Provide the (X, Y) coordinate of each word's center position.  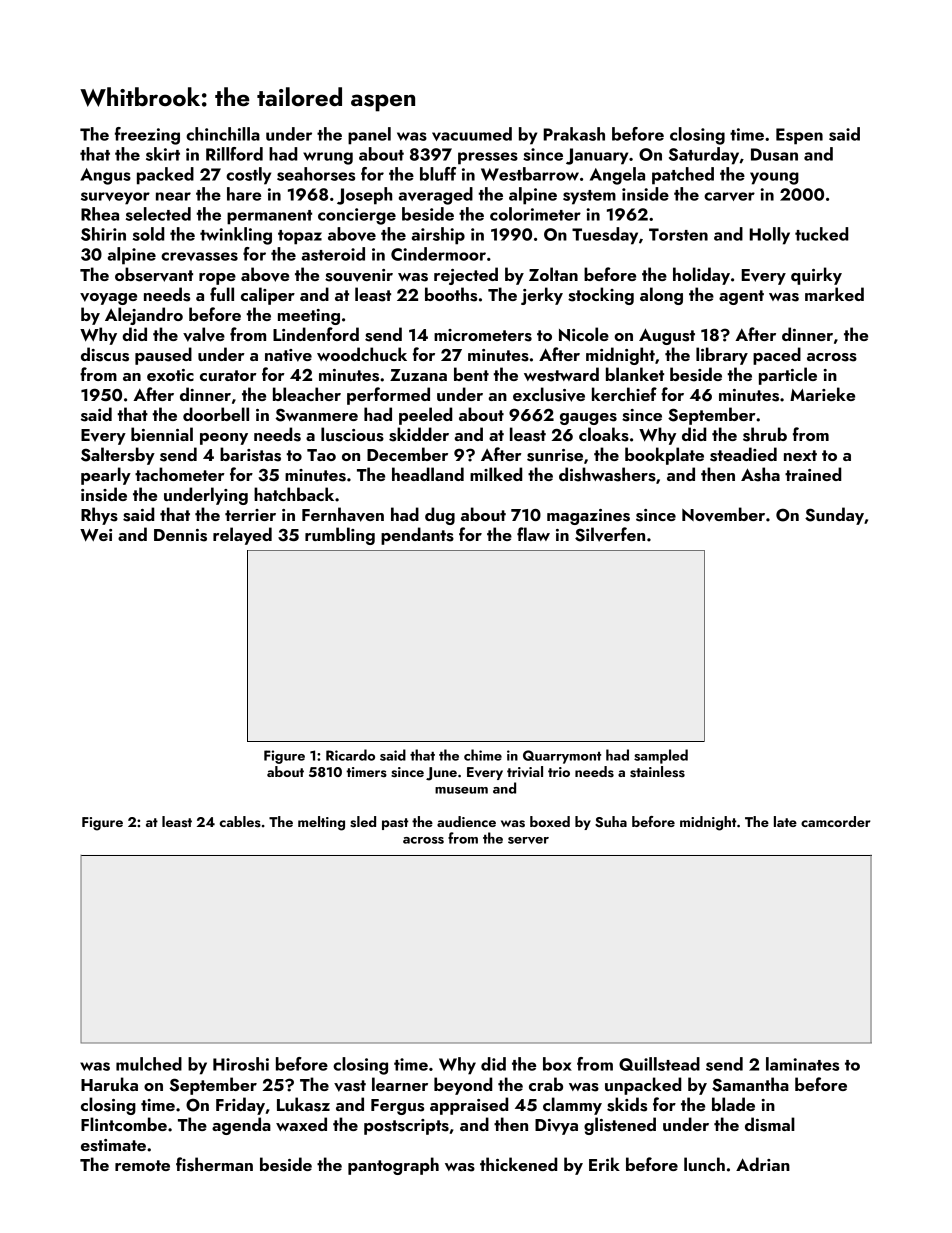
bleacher (307, 394)
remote (142, 1165)
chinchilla (223, 134)
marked (834, 294)
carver (729, 196)
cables (240, 821)
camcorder (836, 821)
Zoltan (553, 274)
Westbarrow (530, 174)
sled (363, 822)
